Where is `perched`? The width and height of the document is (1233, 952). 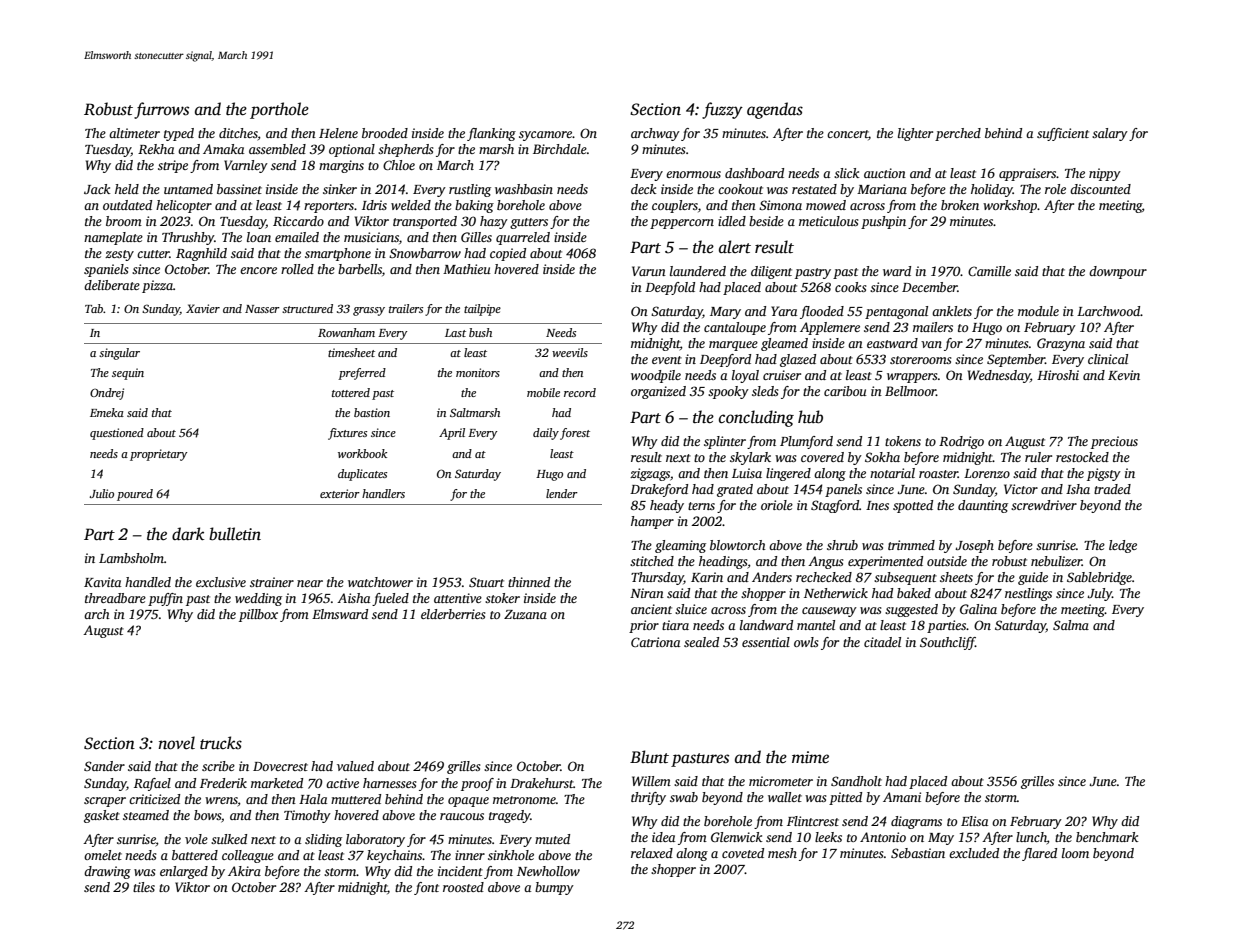
perched is located at coordinates (958, 134).
